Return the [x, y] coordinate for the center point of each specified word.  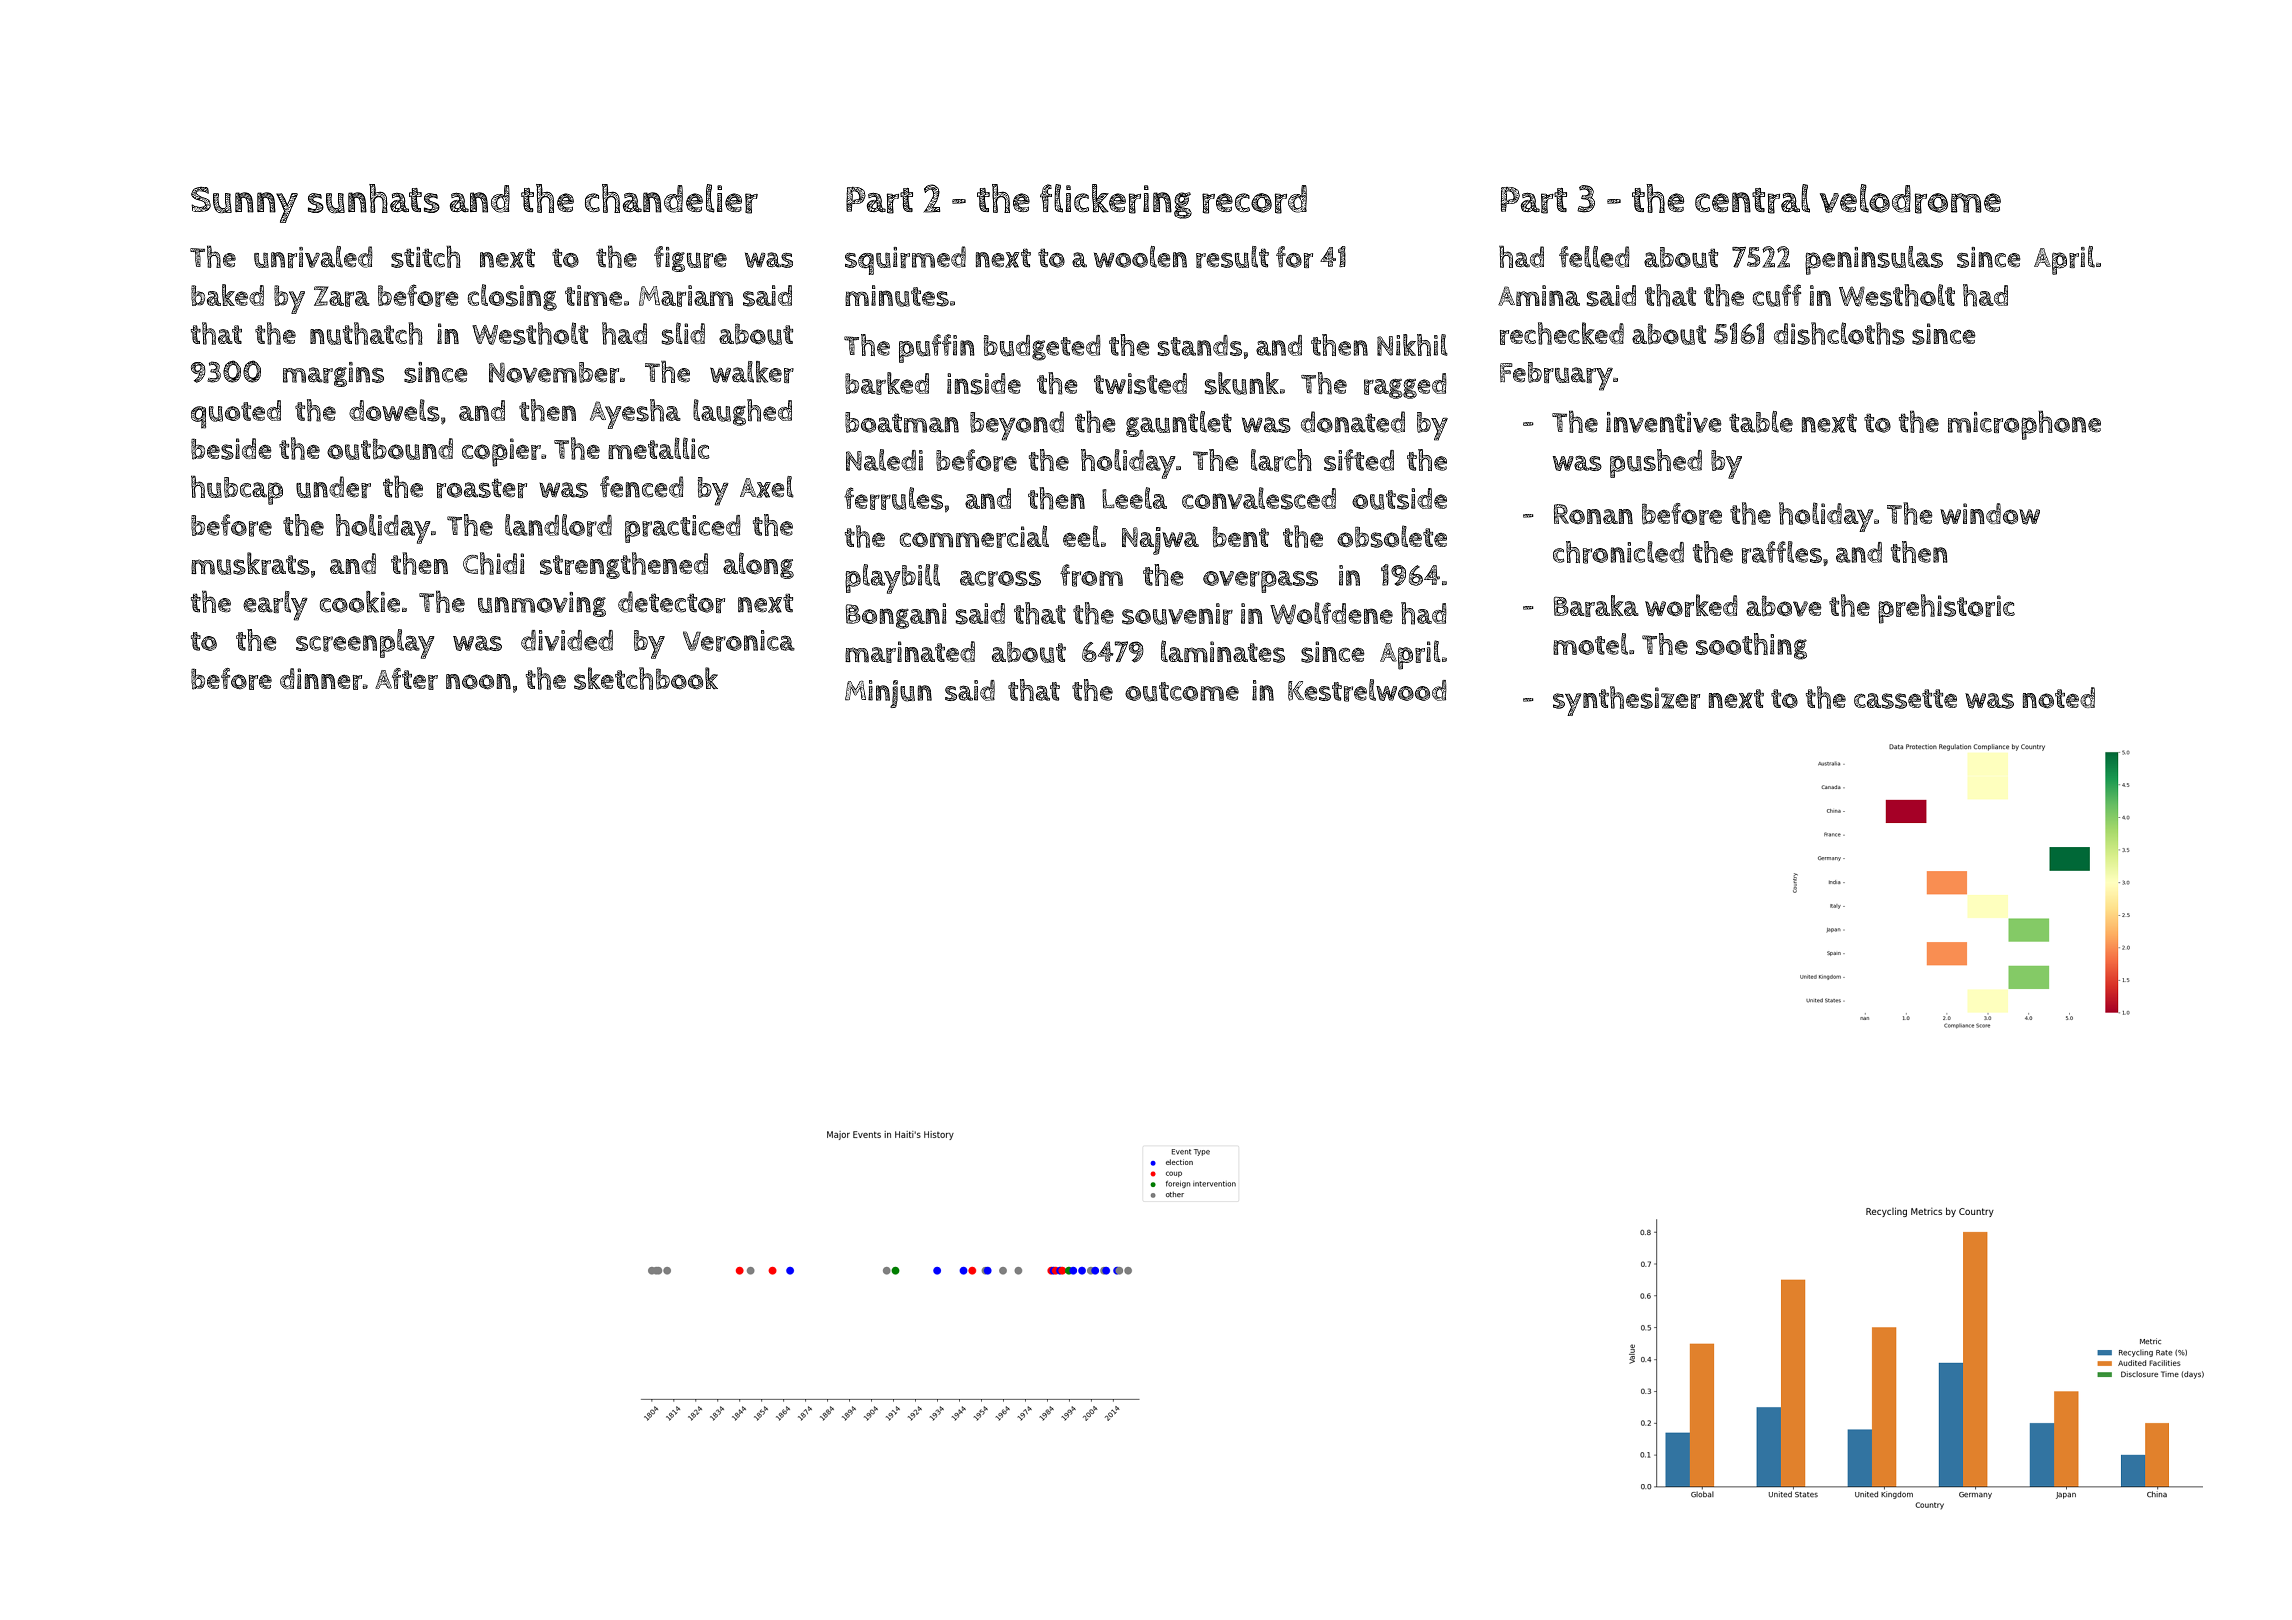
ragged [1405, 386]
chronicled [1618, 552]
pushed [1656, 463]
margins [333, 374]
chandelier [671, 199]
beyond [1017, 426]
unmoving [542, 604]
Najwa [1160, 541]
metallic [659, 448]
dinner [321, 679]
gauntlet [1179, 424]
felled [1594, 257]
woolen [1140, 257]
